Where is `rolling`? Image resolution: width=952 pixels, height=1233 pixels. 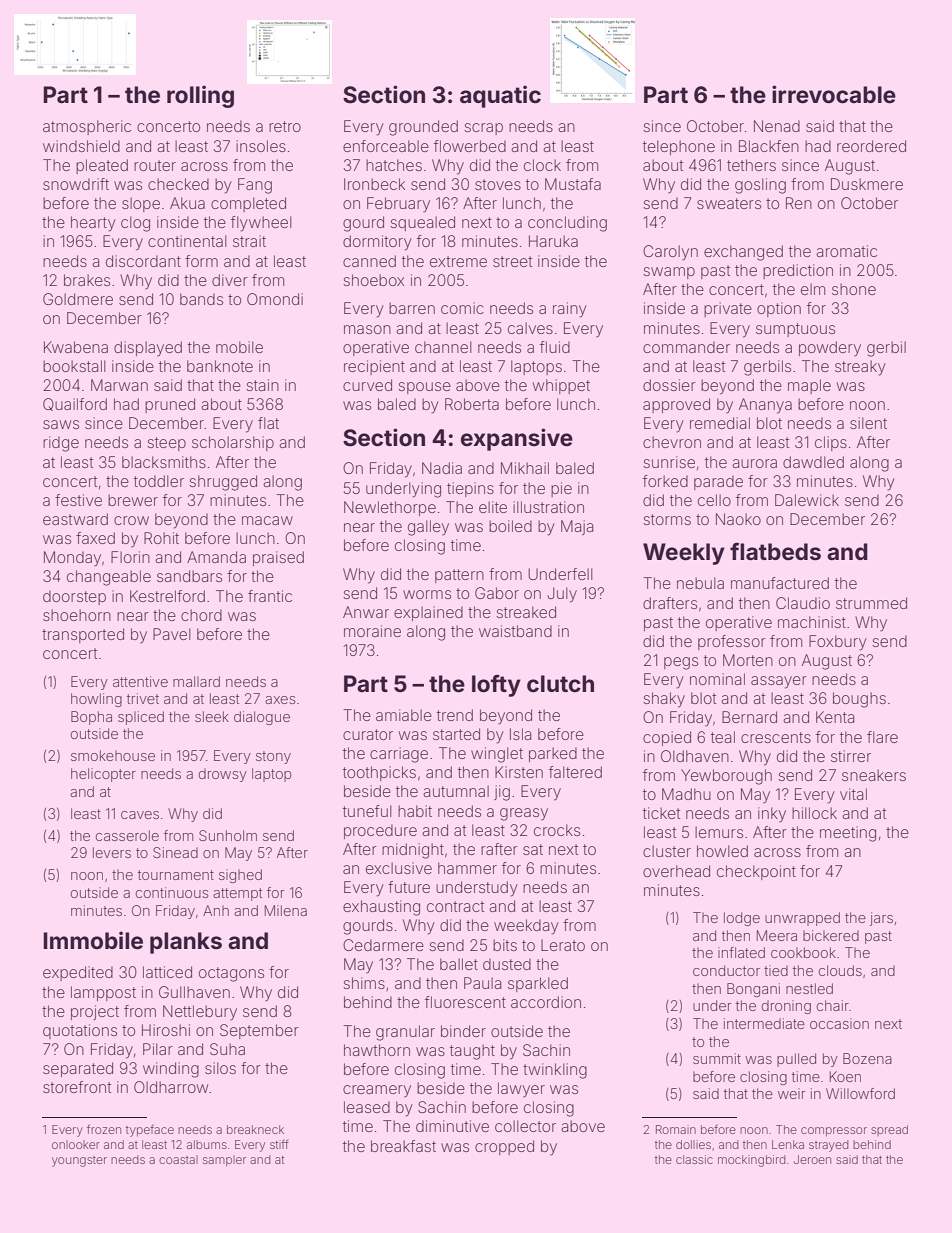 rolling is located at coordinates (200, 96).
